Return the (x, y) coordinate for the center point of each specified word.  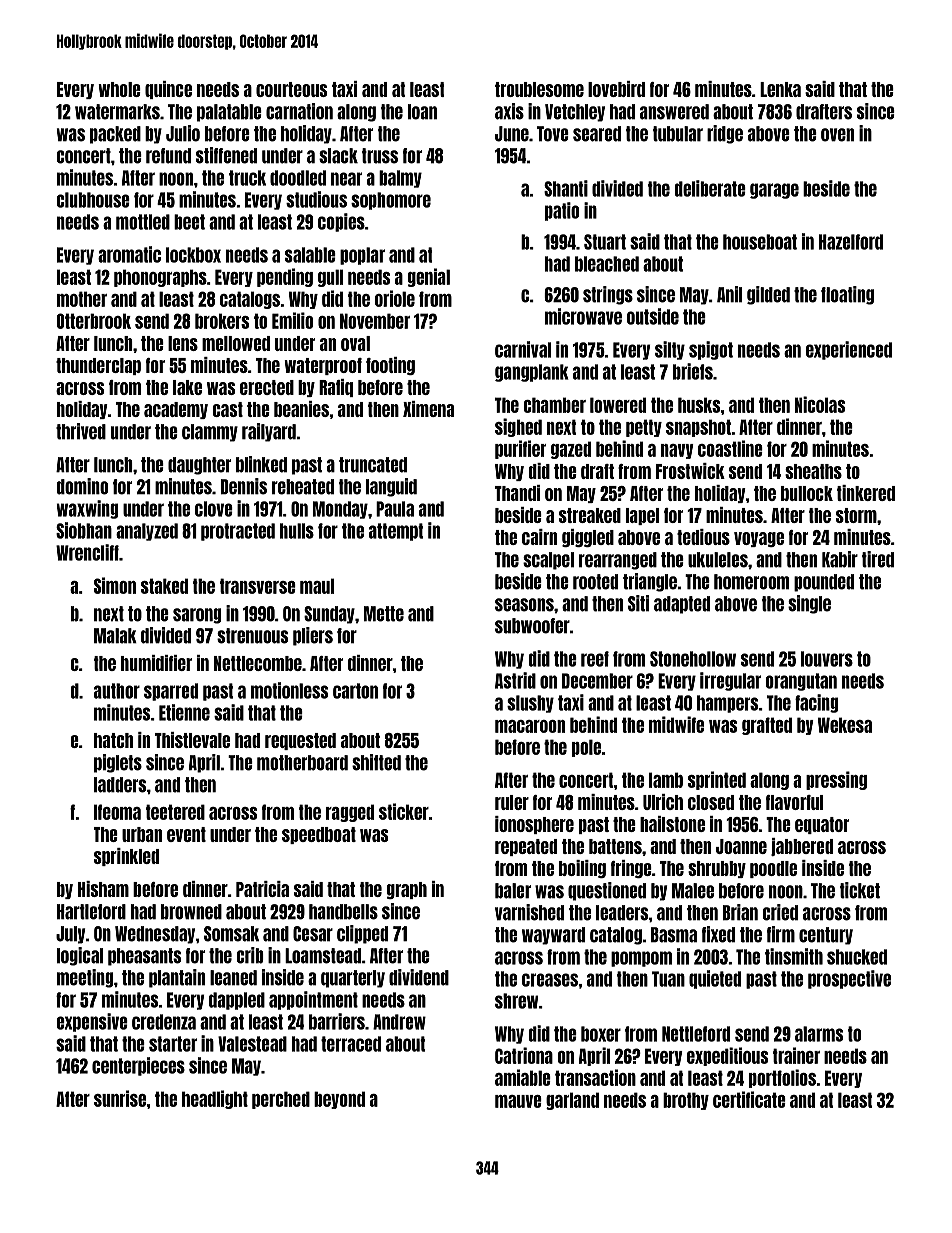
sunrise (120, 1098)
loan (422, 112)
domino (82, 486)
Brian (740, 912)
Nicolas (820, 404)
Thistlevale (192, 740)
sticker (404, 811)
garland (572, 1101)
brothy (686, 1101)
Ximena (428, 409)
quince (168, 90)
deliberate (710, 188)
